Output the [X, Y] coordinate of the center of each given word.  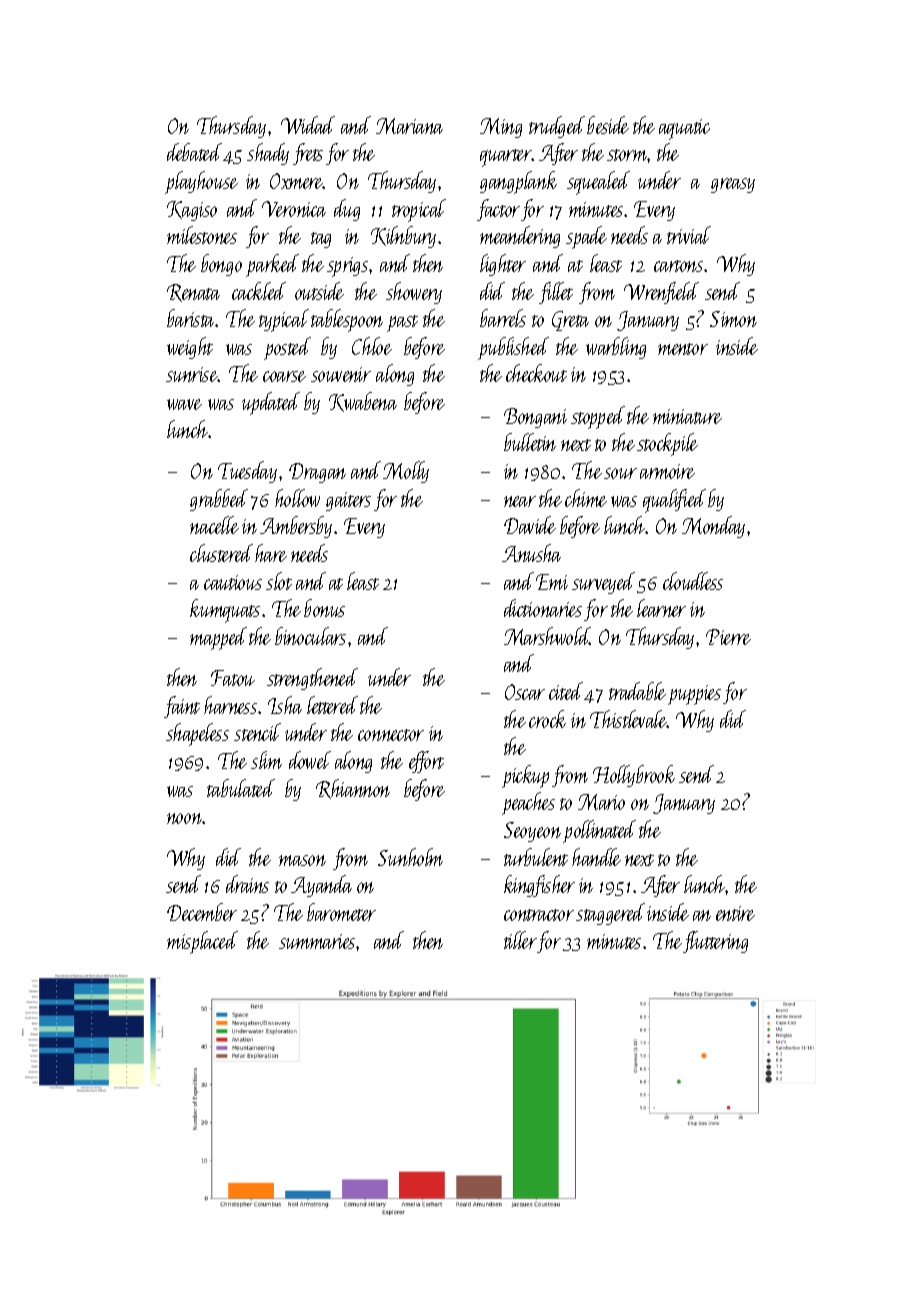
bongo [221, 265]
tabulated [241, 788]
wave [184, 404]
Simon [733, 319]
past [402, 323]
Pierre [728, 637]
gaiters [348, 501]
